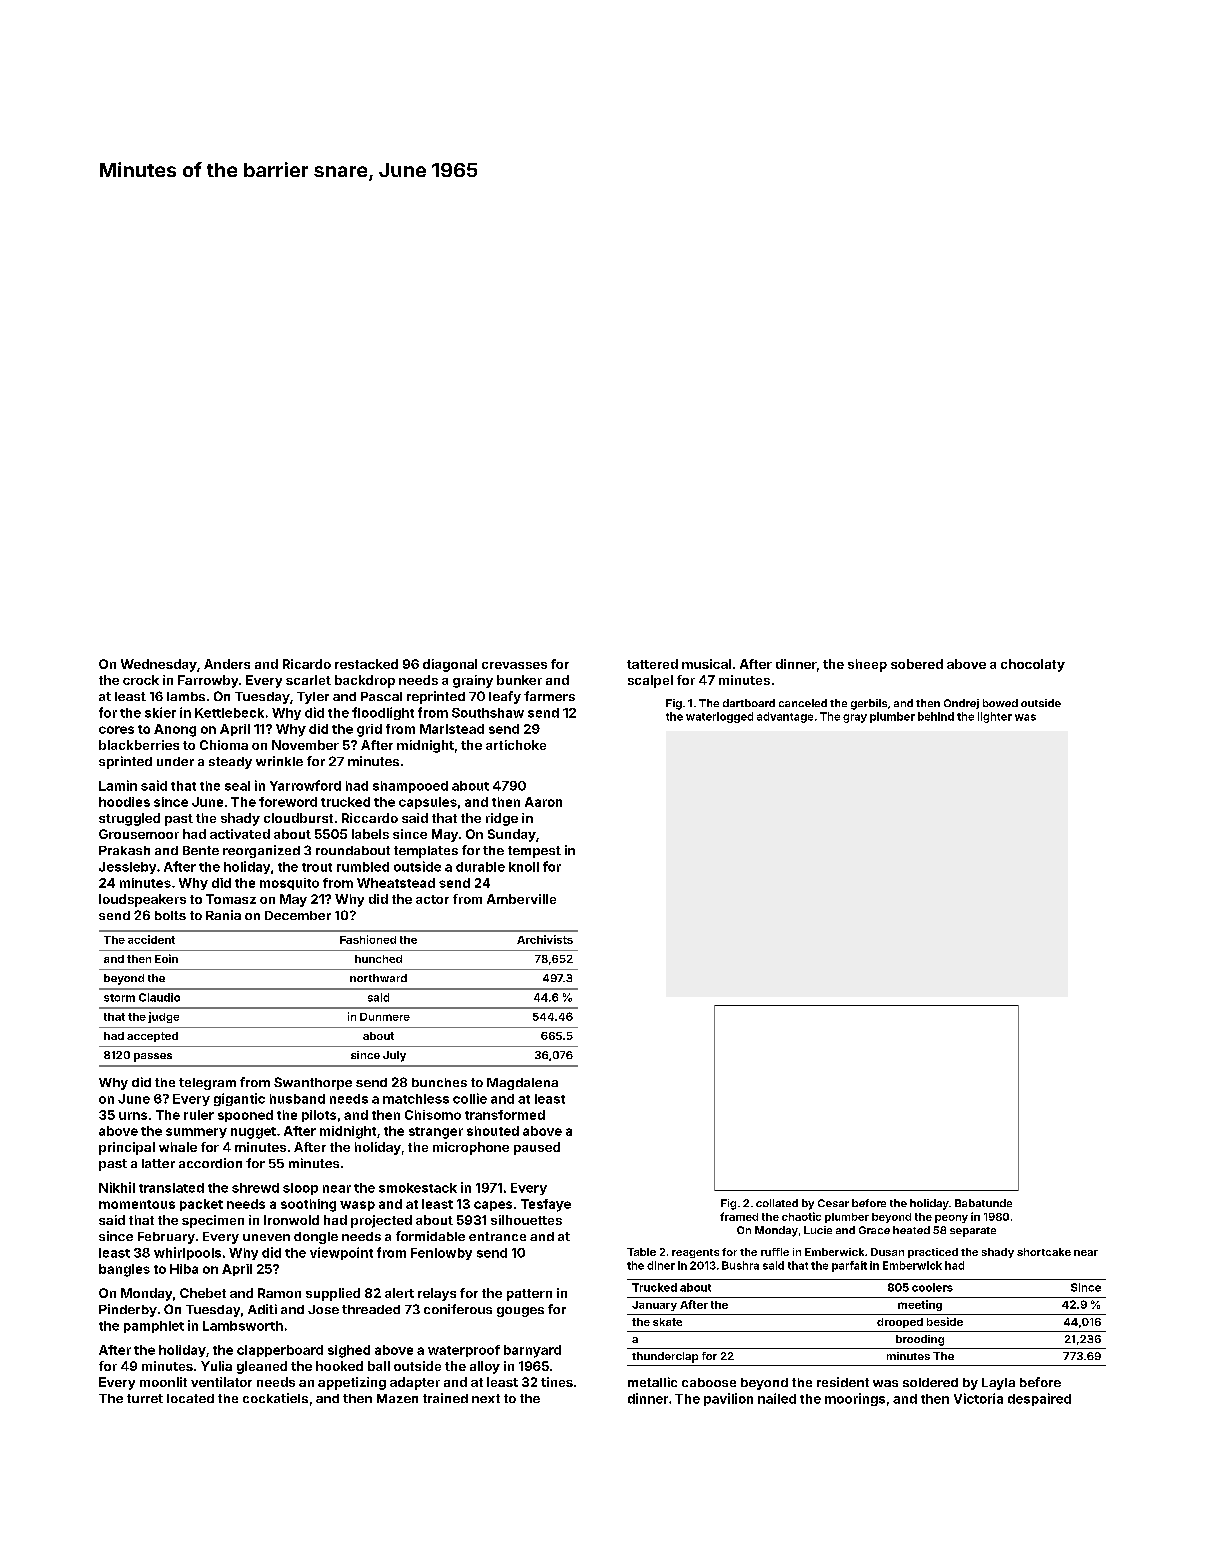  I want to click on Mazen, so click(397, 1398).
